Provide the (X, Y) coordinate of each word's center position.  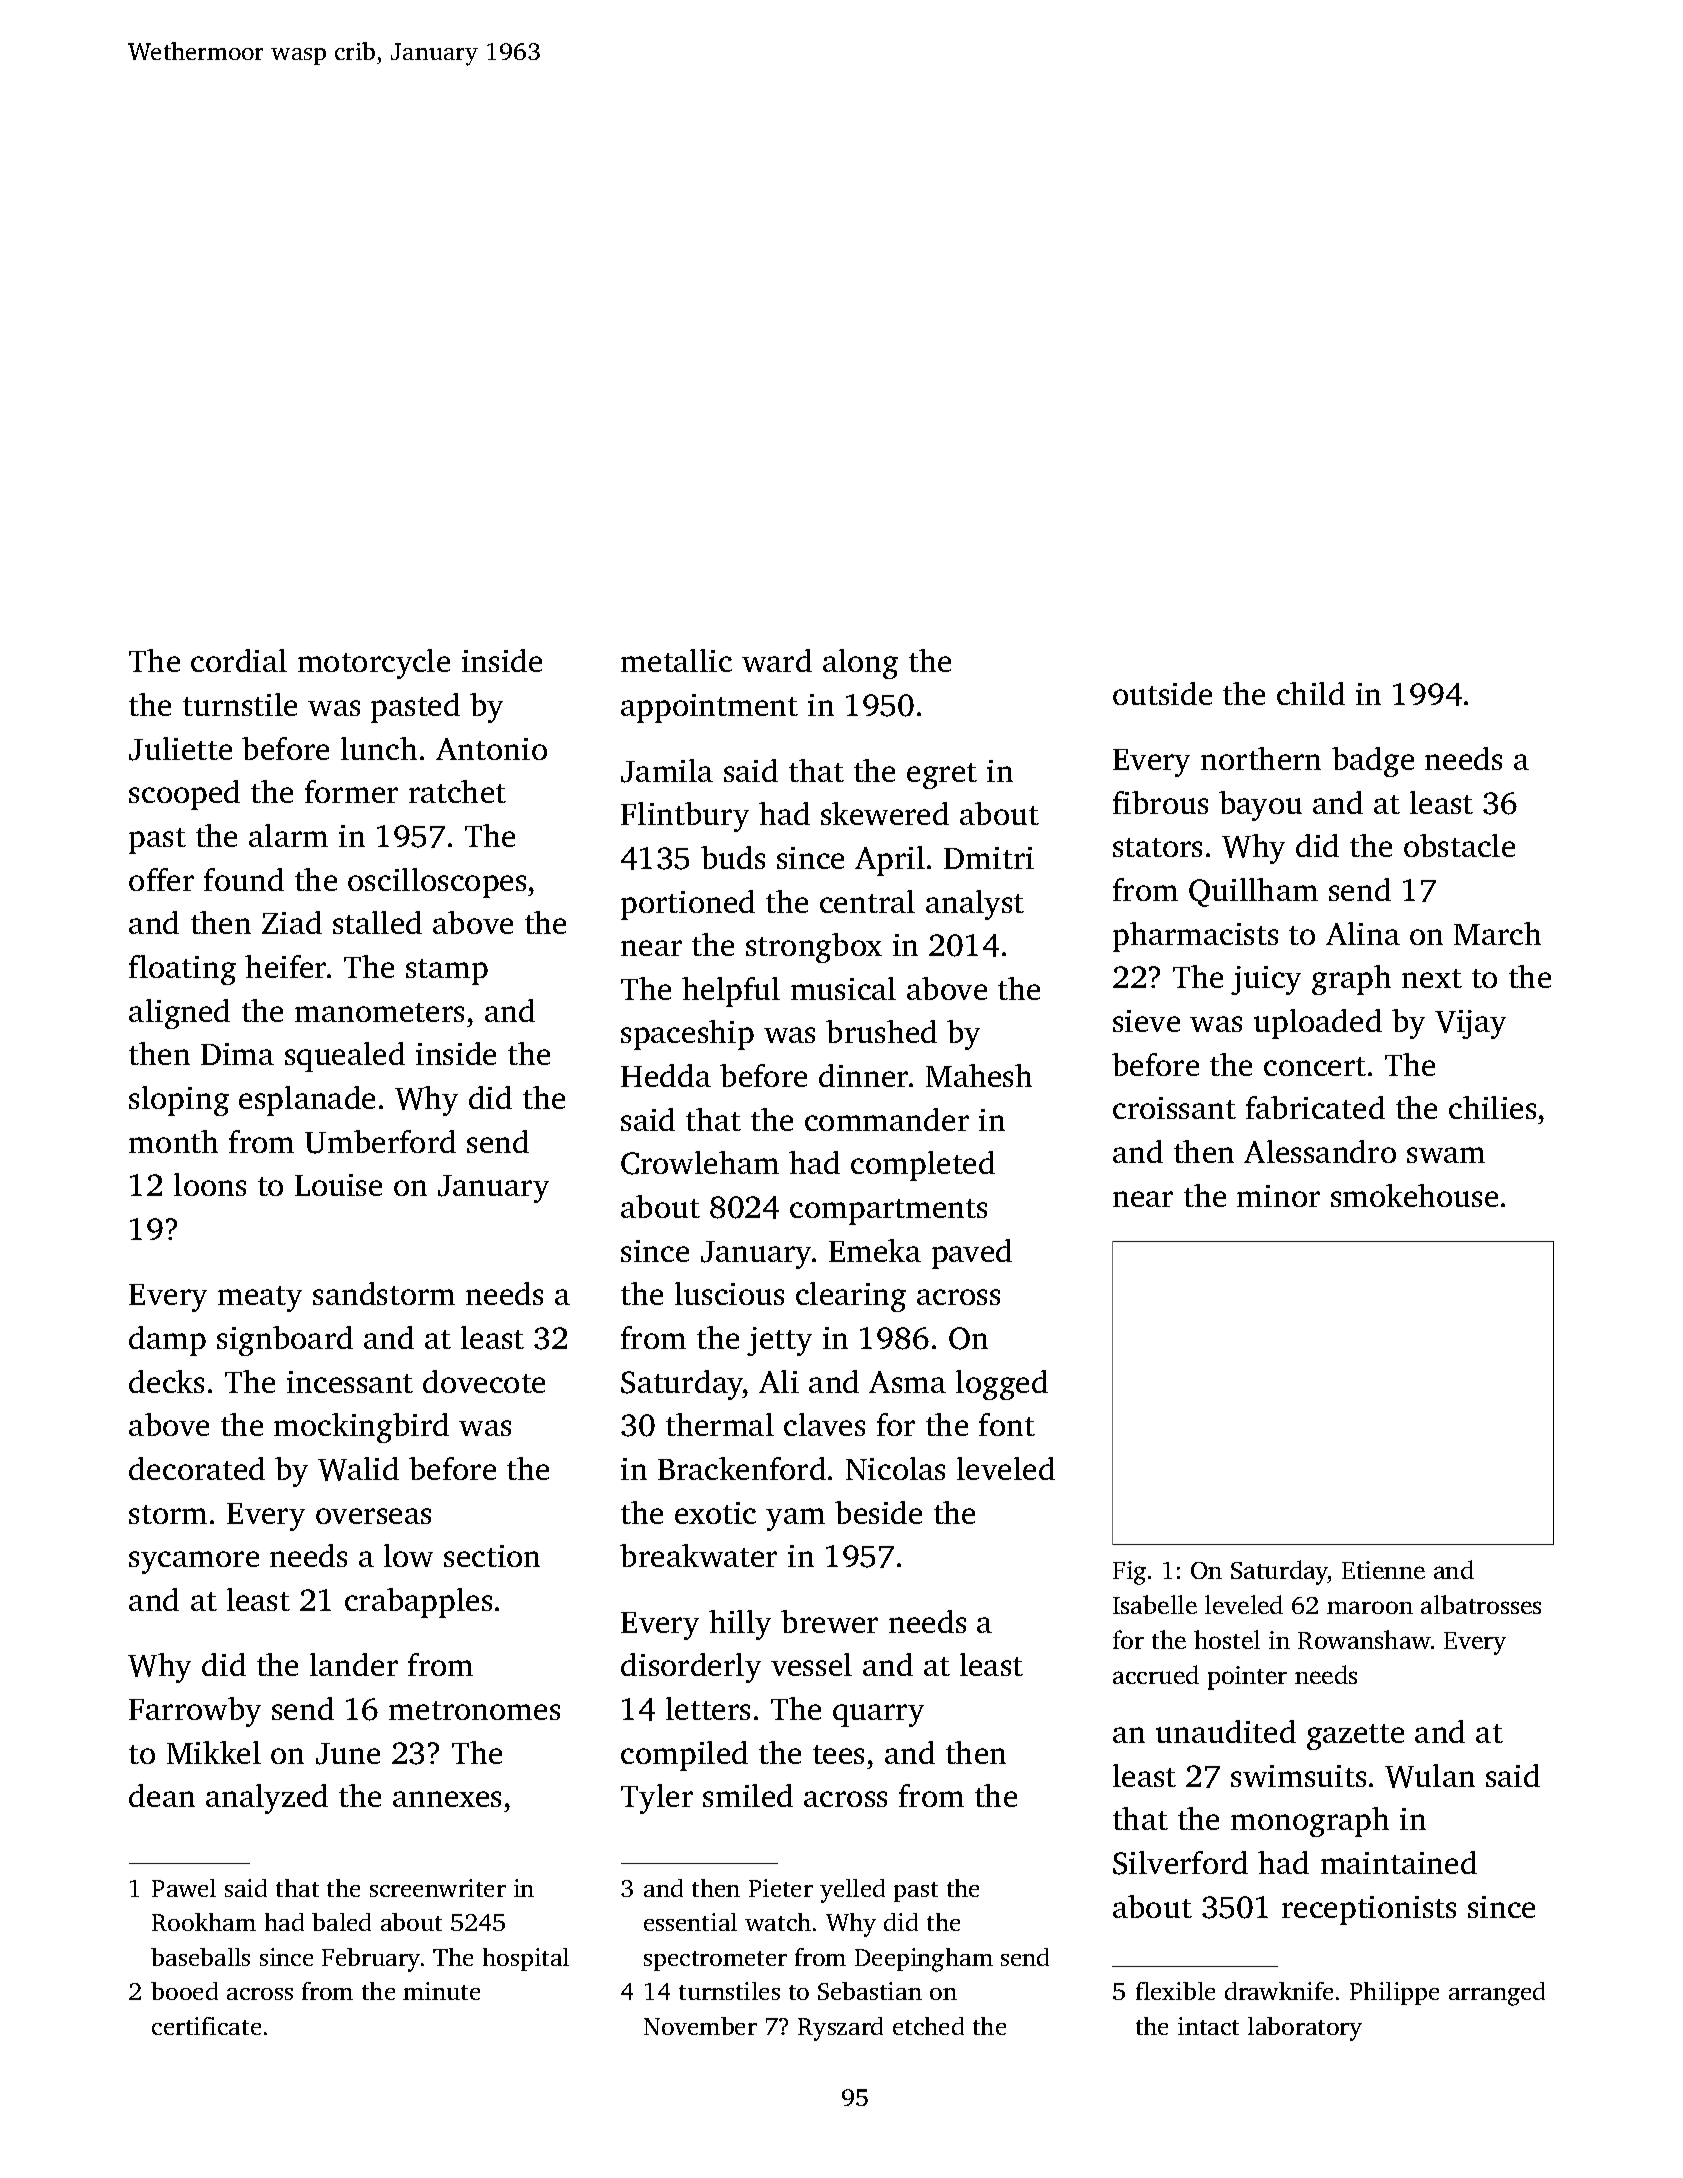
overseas (373, 1516)
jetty (779, 1341)
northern (1261, 758)
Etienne (1383, 1570)
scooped (184, 795)
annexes (447, 1799)
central (867, 901)
